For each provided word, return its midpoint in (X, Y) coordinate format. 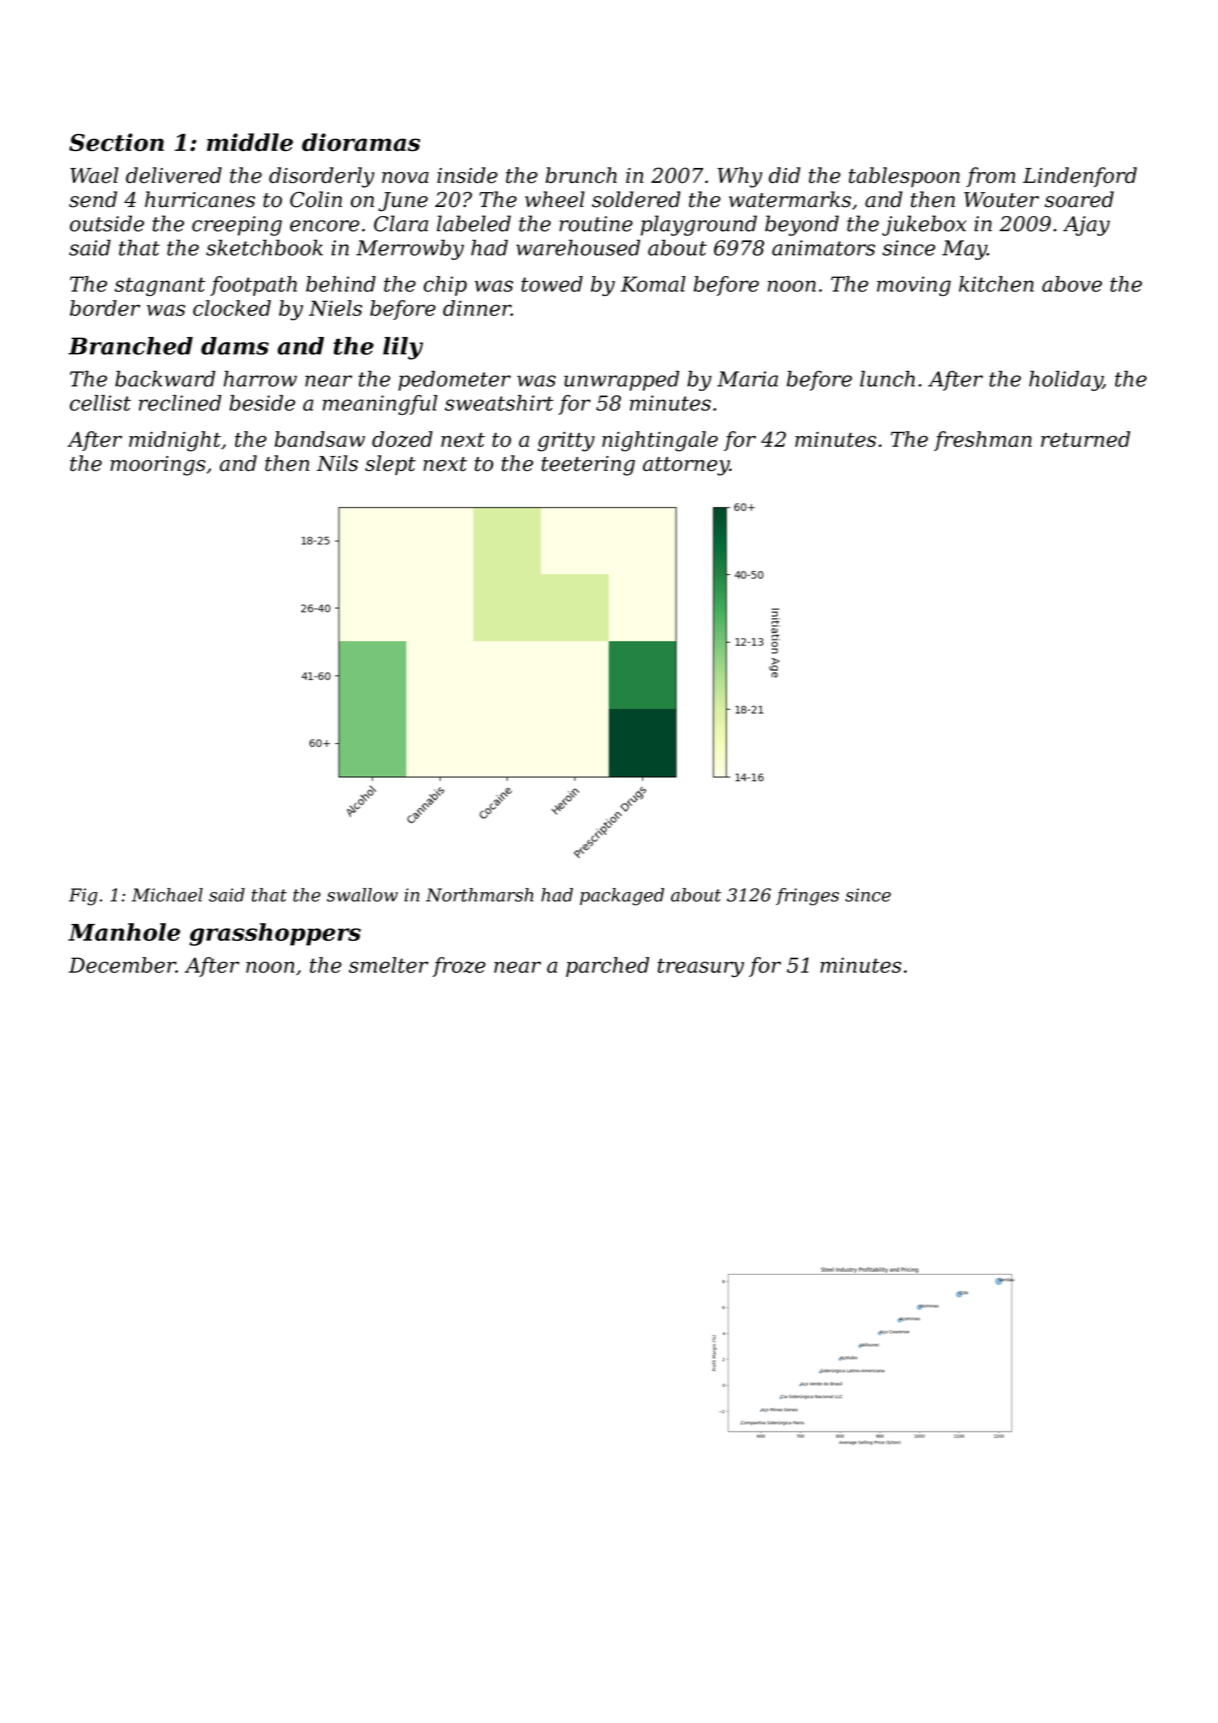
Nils (337, 463)
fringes (807, 897)
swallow (362, 895)
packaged (622, 897)
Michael (167, 895)
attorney (686, 466)
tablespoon (904, 177)
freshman (983, 441)
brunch (581, 175)
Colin (316, 199)
